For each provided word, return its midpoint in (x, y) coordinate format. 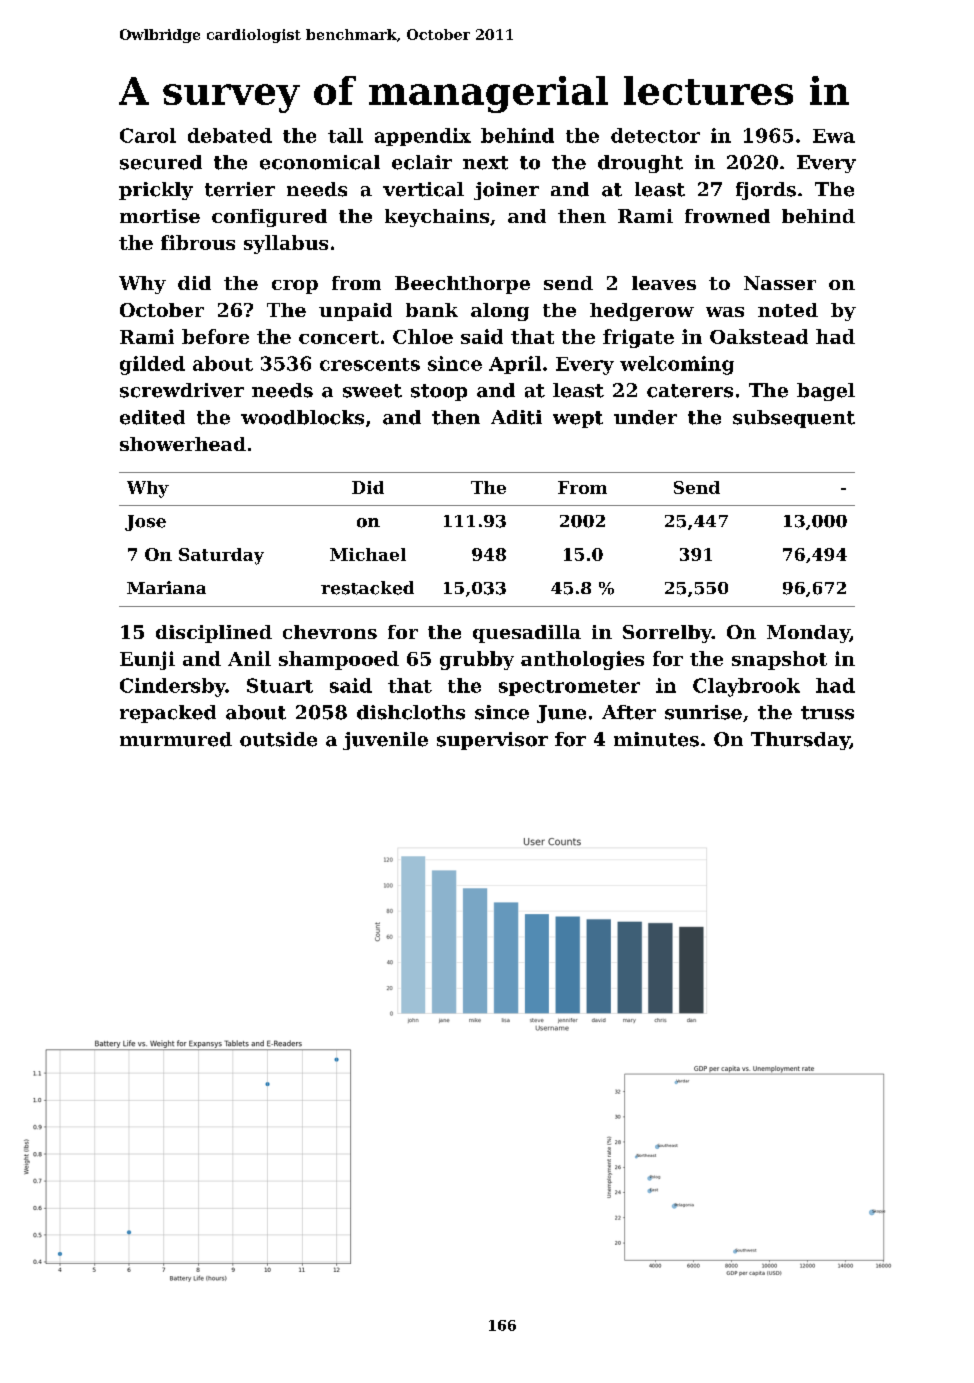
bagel (826, 392)
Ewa (834, 136)
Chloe (423, 336)
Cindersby (173, 687)
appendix (423, 137)
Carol (148, 135)
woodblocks (302, 417)
